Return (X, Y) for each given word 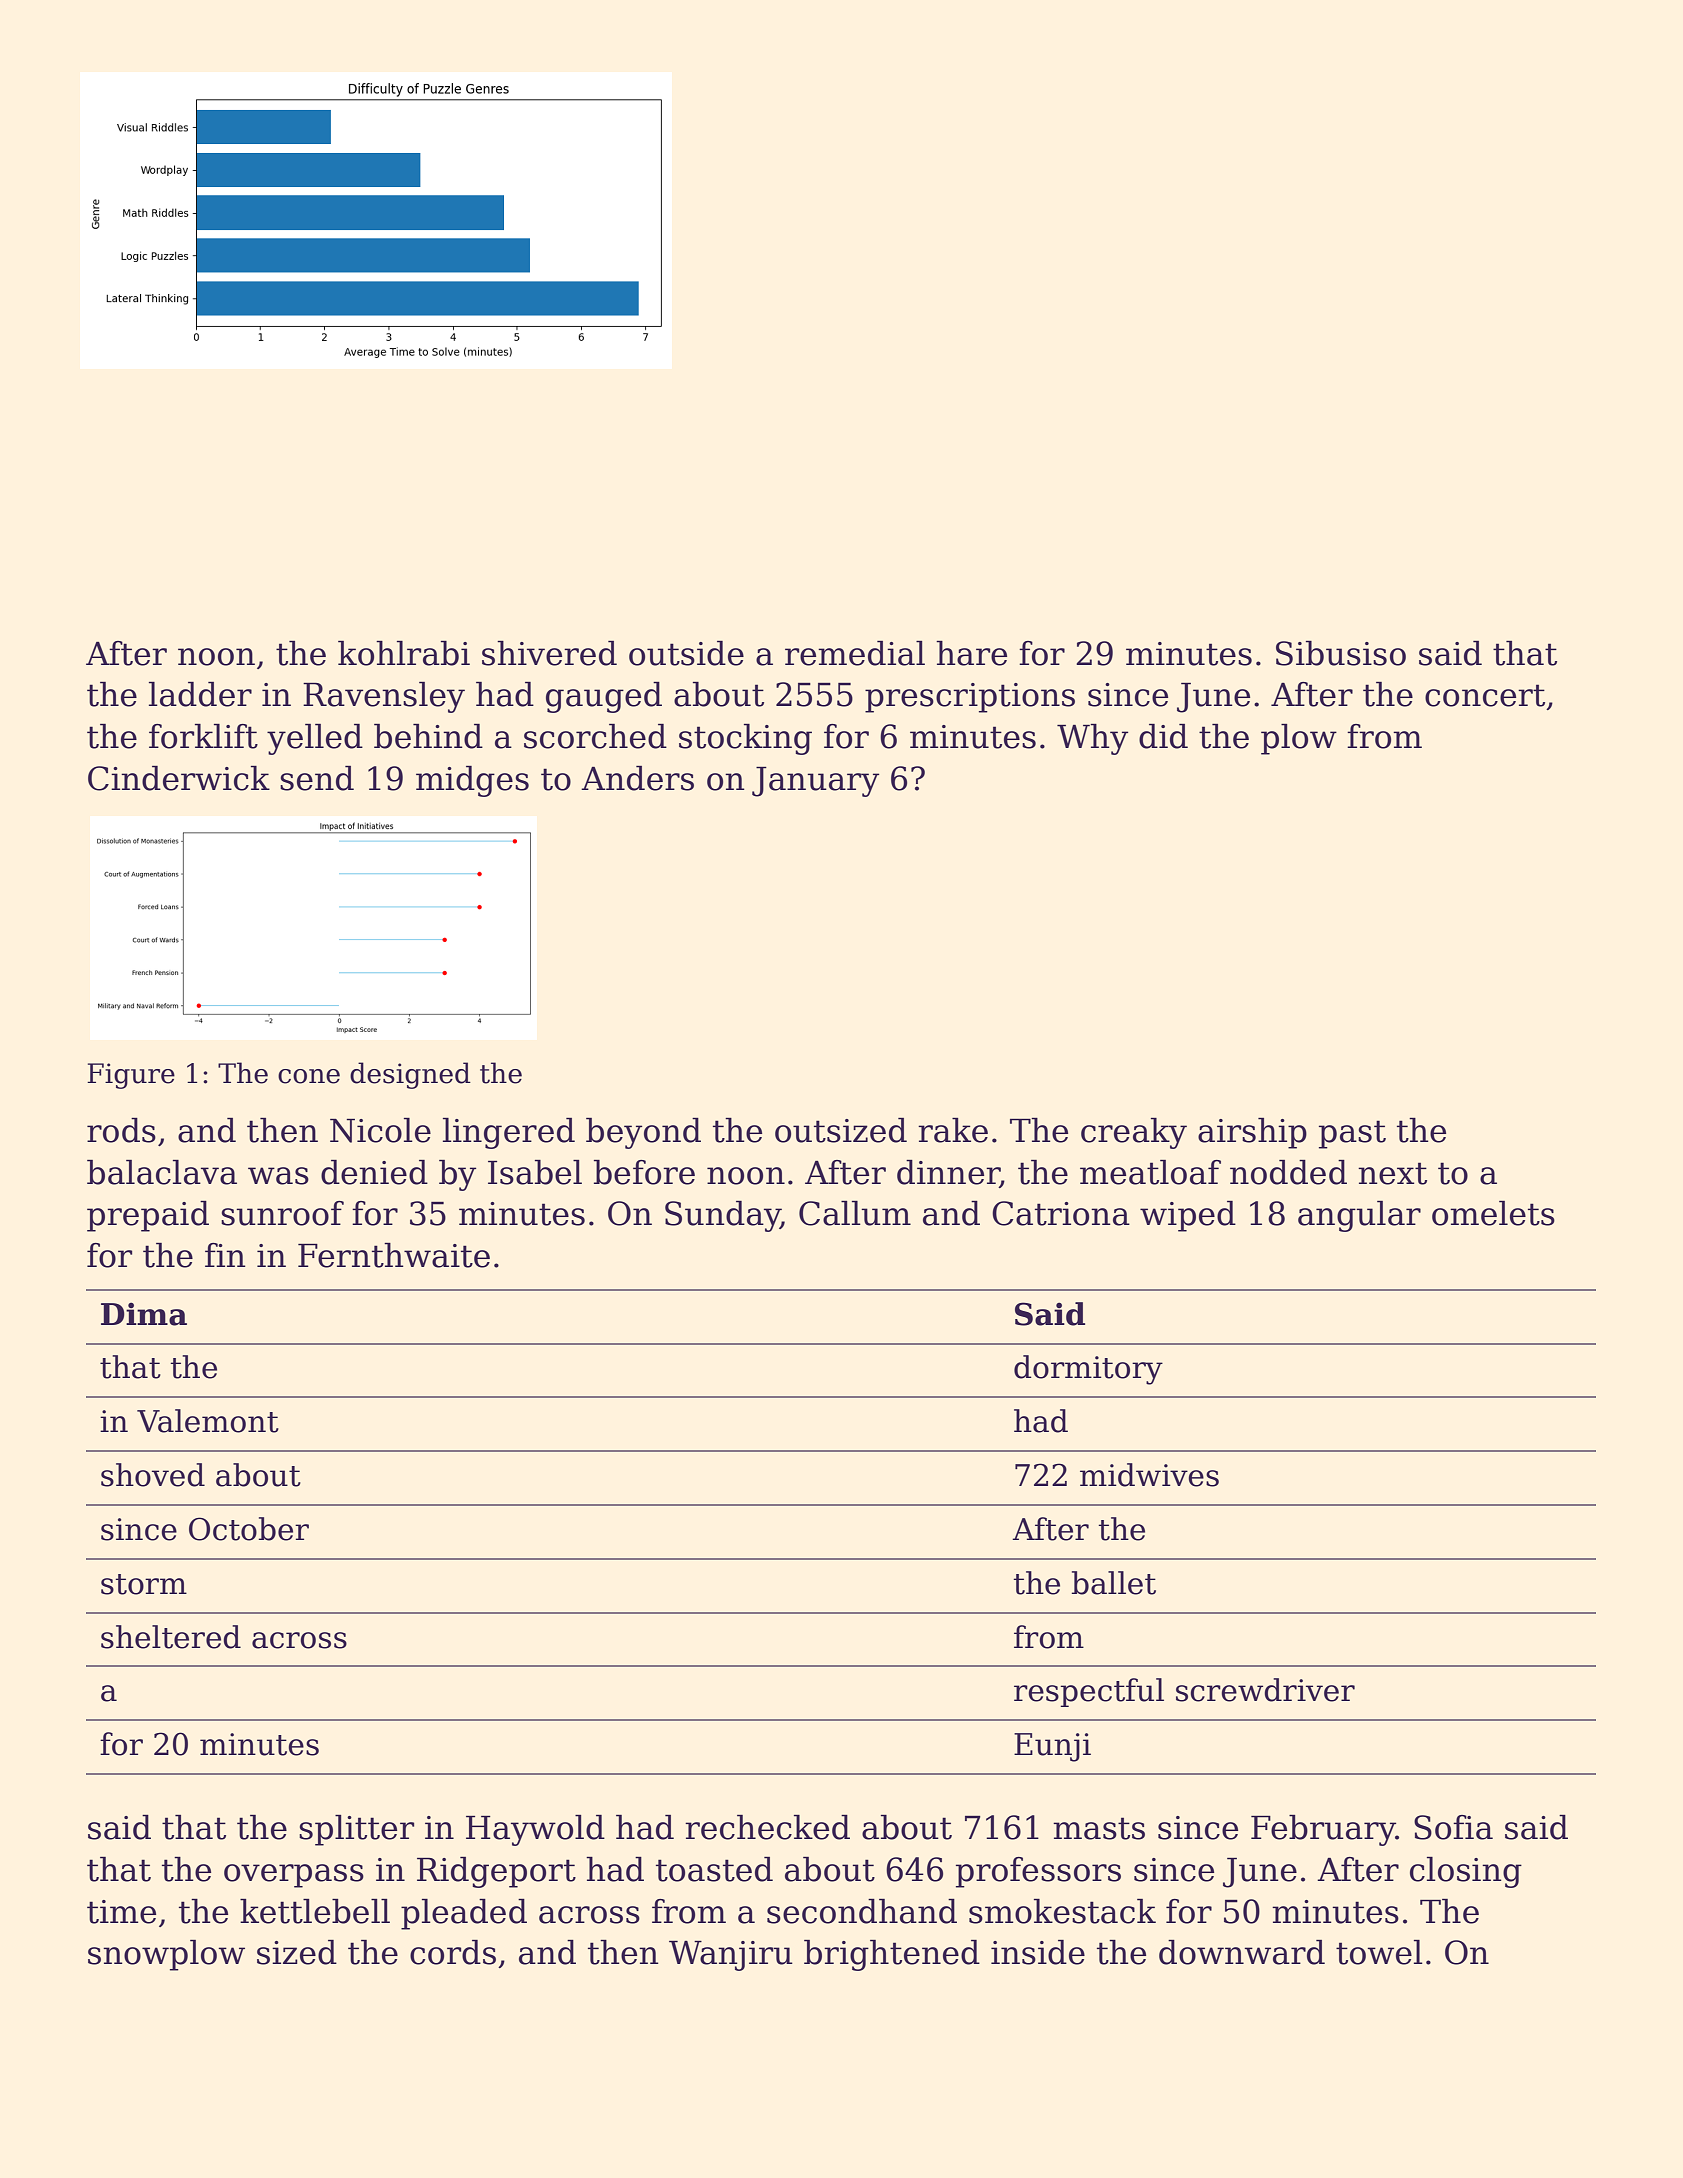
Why (1092, 739)
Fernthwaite (394, 1255)
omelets (1493, 1213)
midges (472, 781)
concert (1485, 695)
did (1163, 736)
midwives (1149, 1475)
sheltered (171, 1637)
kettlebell (315, 1911)
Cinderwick (179, 778)
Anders (637, 778)
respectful (1089, 1692)
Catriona (1061, 1213)
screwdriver (1265, 1690)
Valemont (208, 1421)
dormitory (1088, 1370)
